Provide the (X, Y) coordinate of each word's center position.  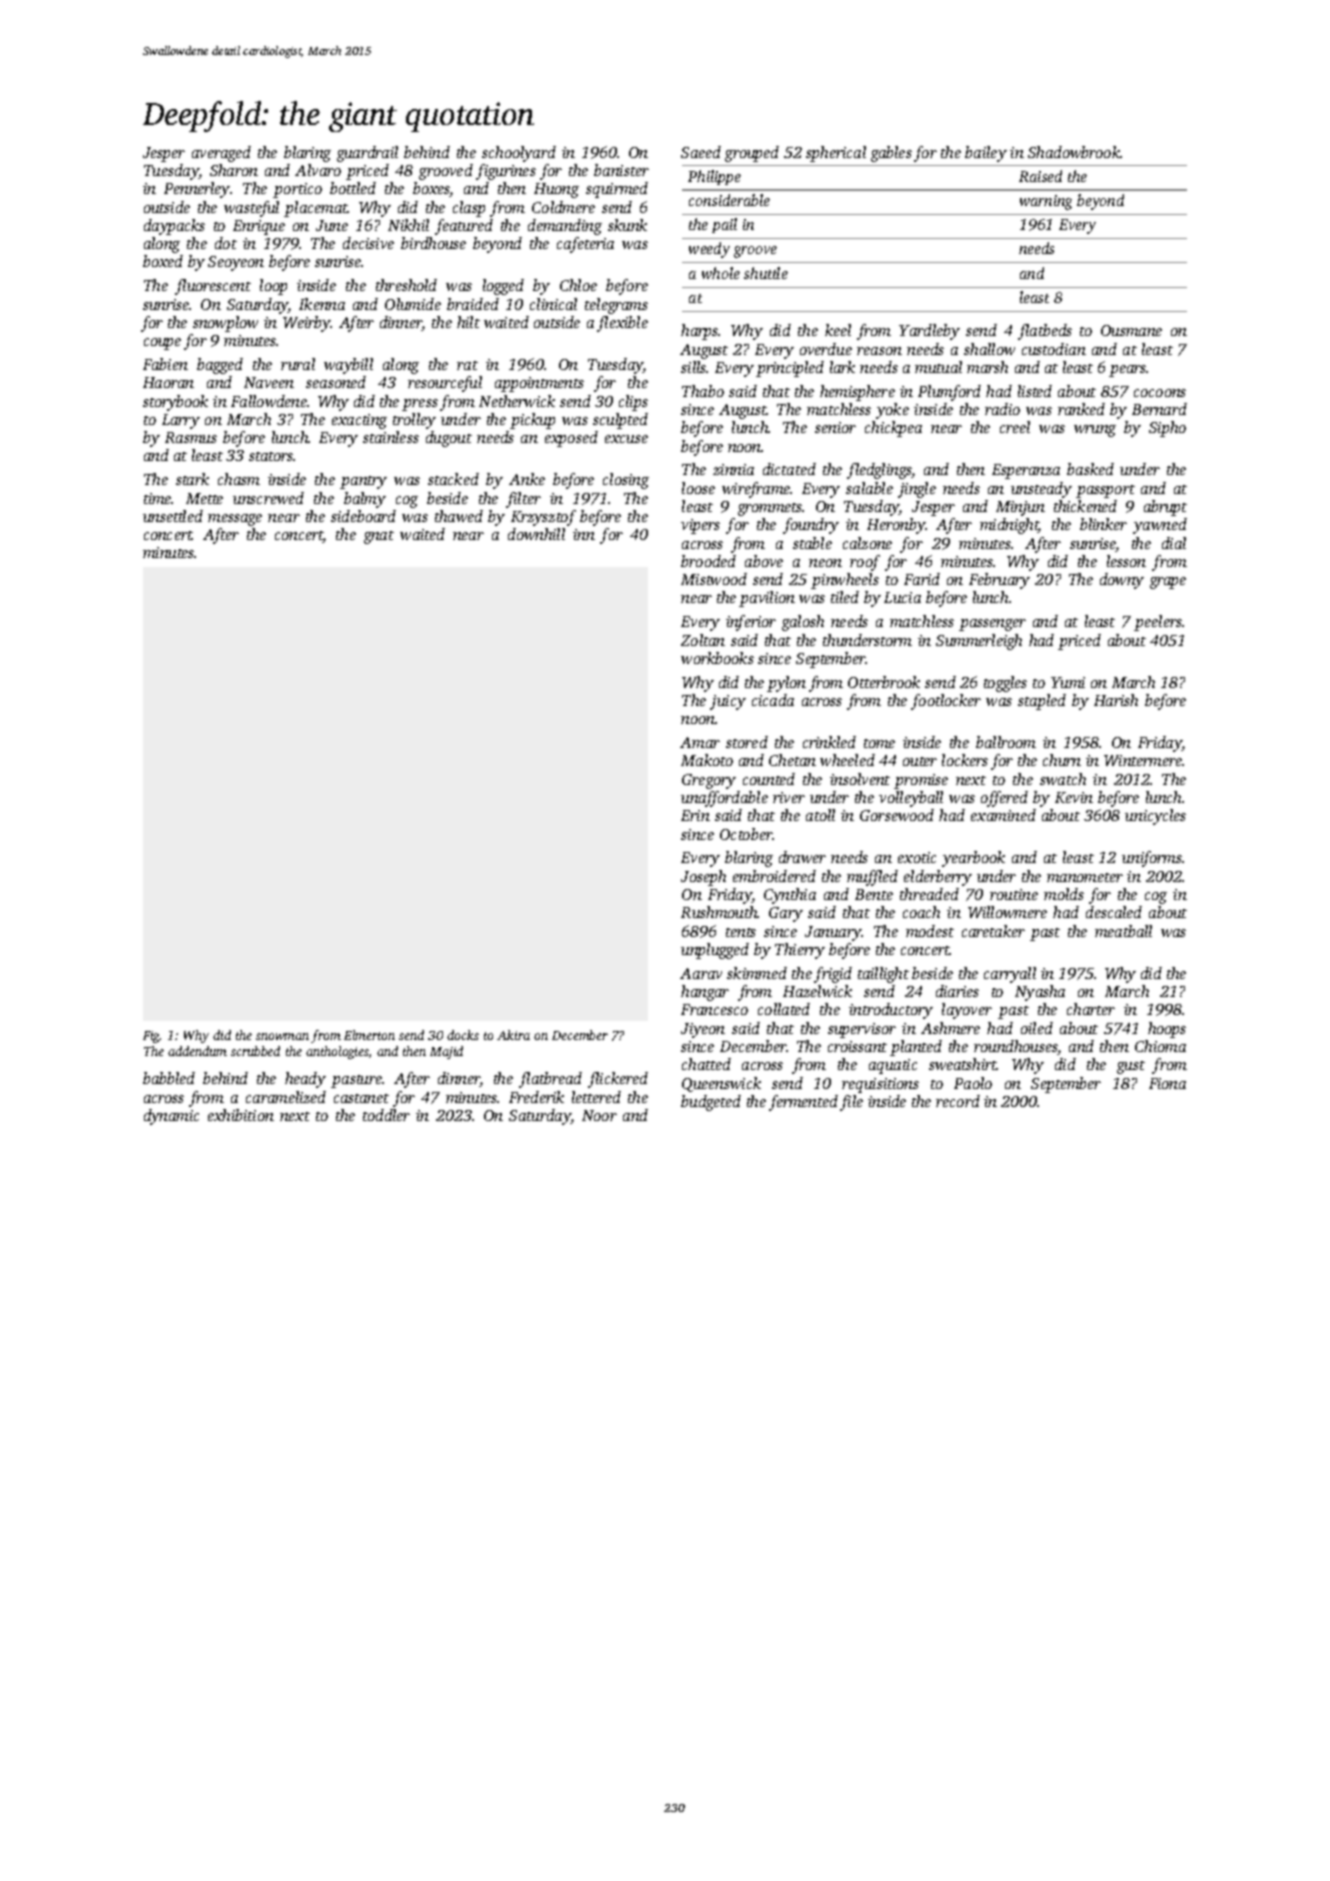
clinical (553, 304)
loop (273, 287)
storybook (175, 403)
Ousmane (1131, 330)
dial (1174, 543)
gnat (379, 537)
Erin (695, 815)
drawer (802, 857)
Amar (700, 742)
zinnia (733, 469)
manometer (1085, 877)
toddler (386, 1115)
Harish (1116, 700)
